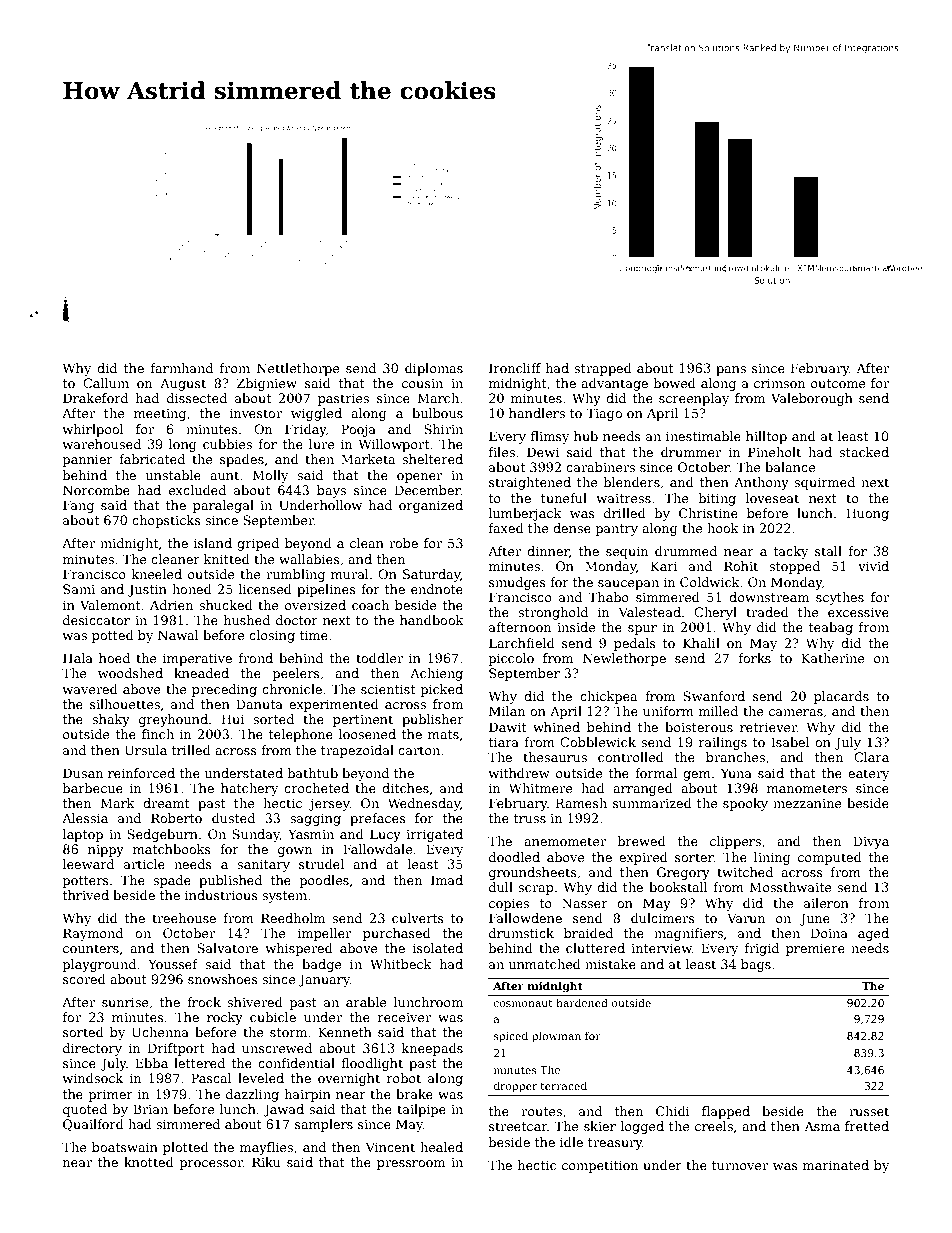  What do you see at coordinates (390, 1147) in the page?
I see `Vincent` at bounding box center [390, 1147].
